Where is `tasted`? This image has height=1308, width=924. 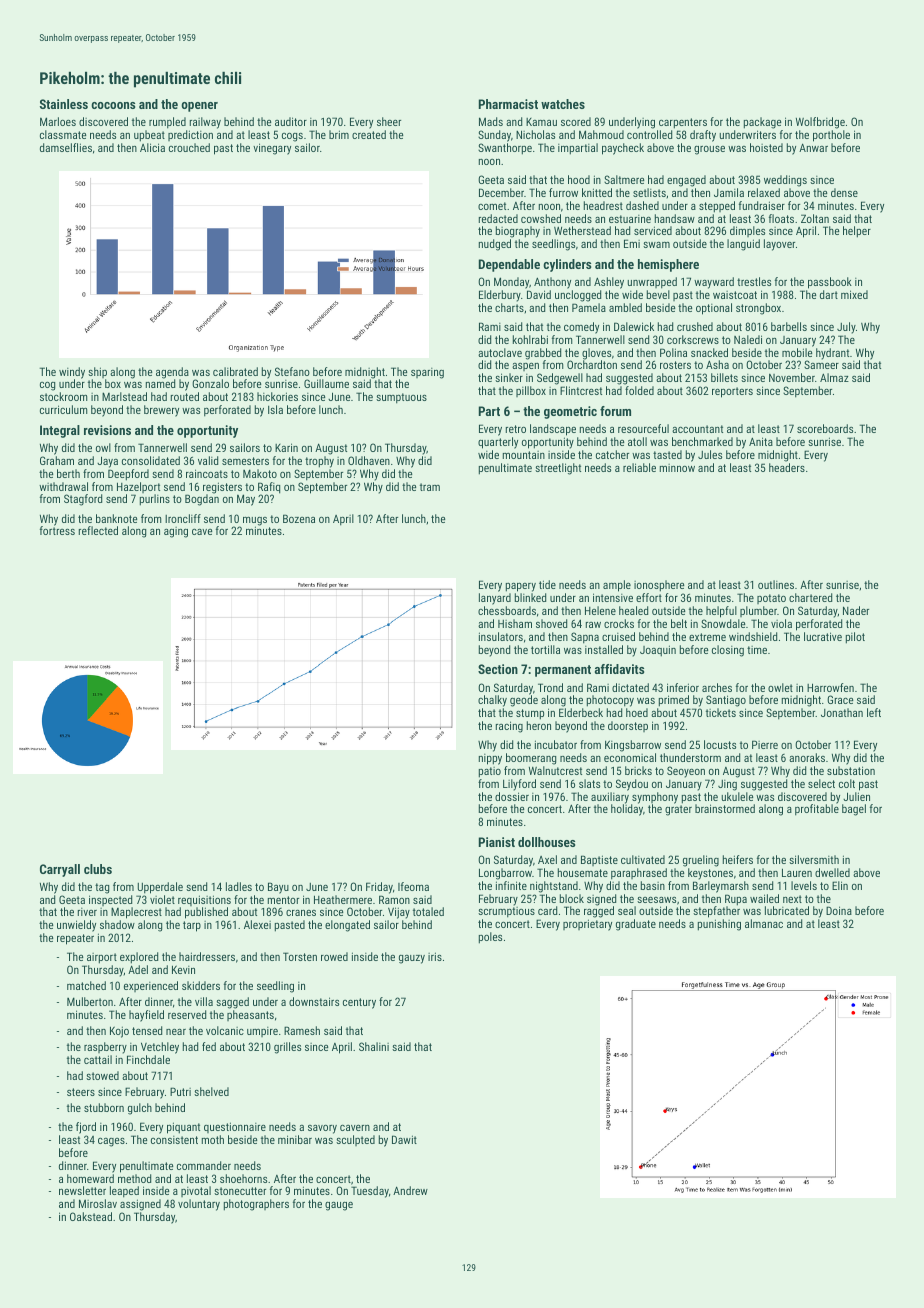
tasted is located at coordinates (667, 454).
